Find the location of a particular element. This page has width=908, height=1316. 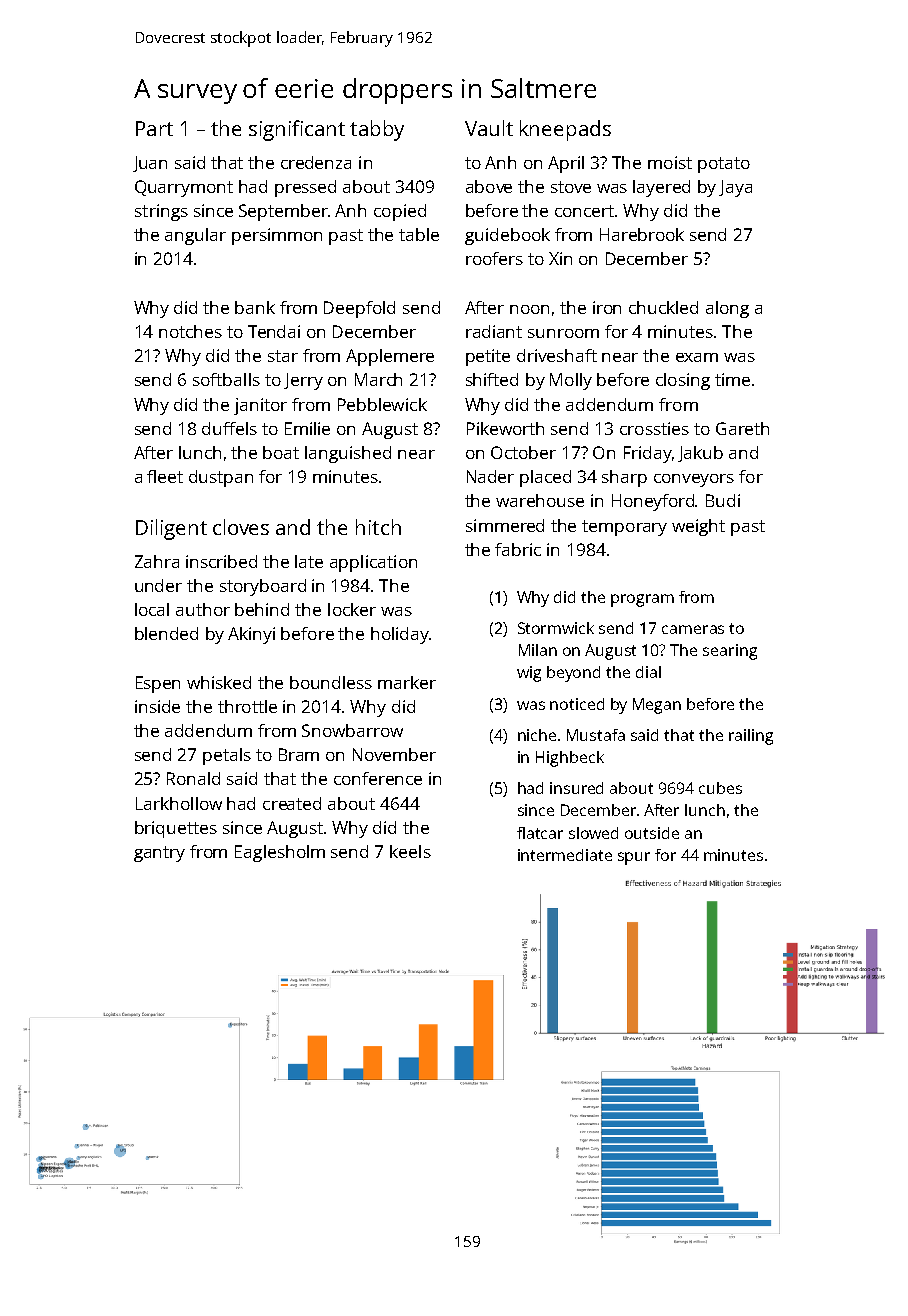

locker is located at coordinates (352, 609).
